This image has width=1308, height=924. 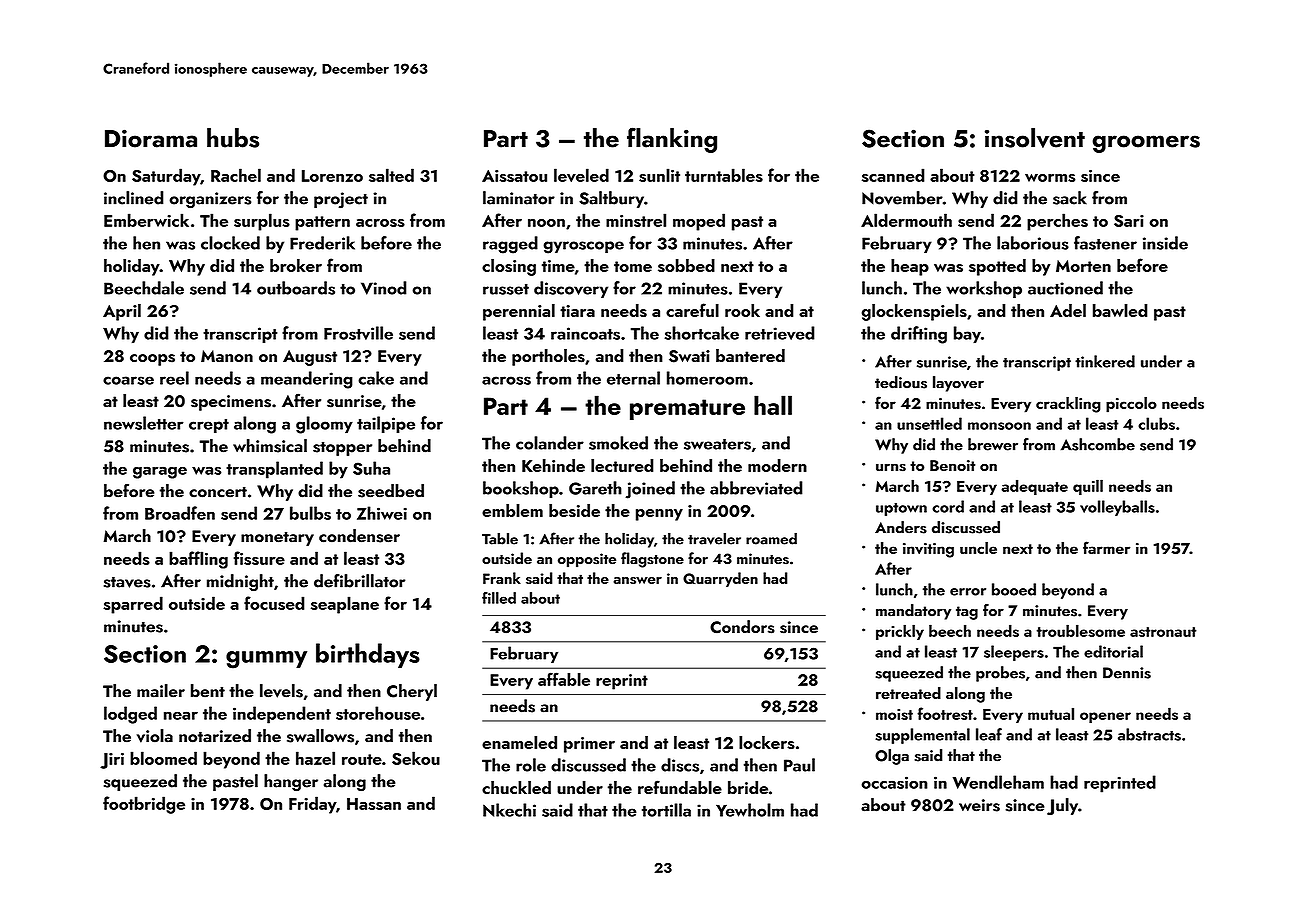 I want to click on error, so click(x=968, y=592).
